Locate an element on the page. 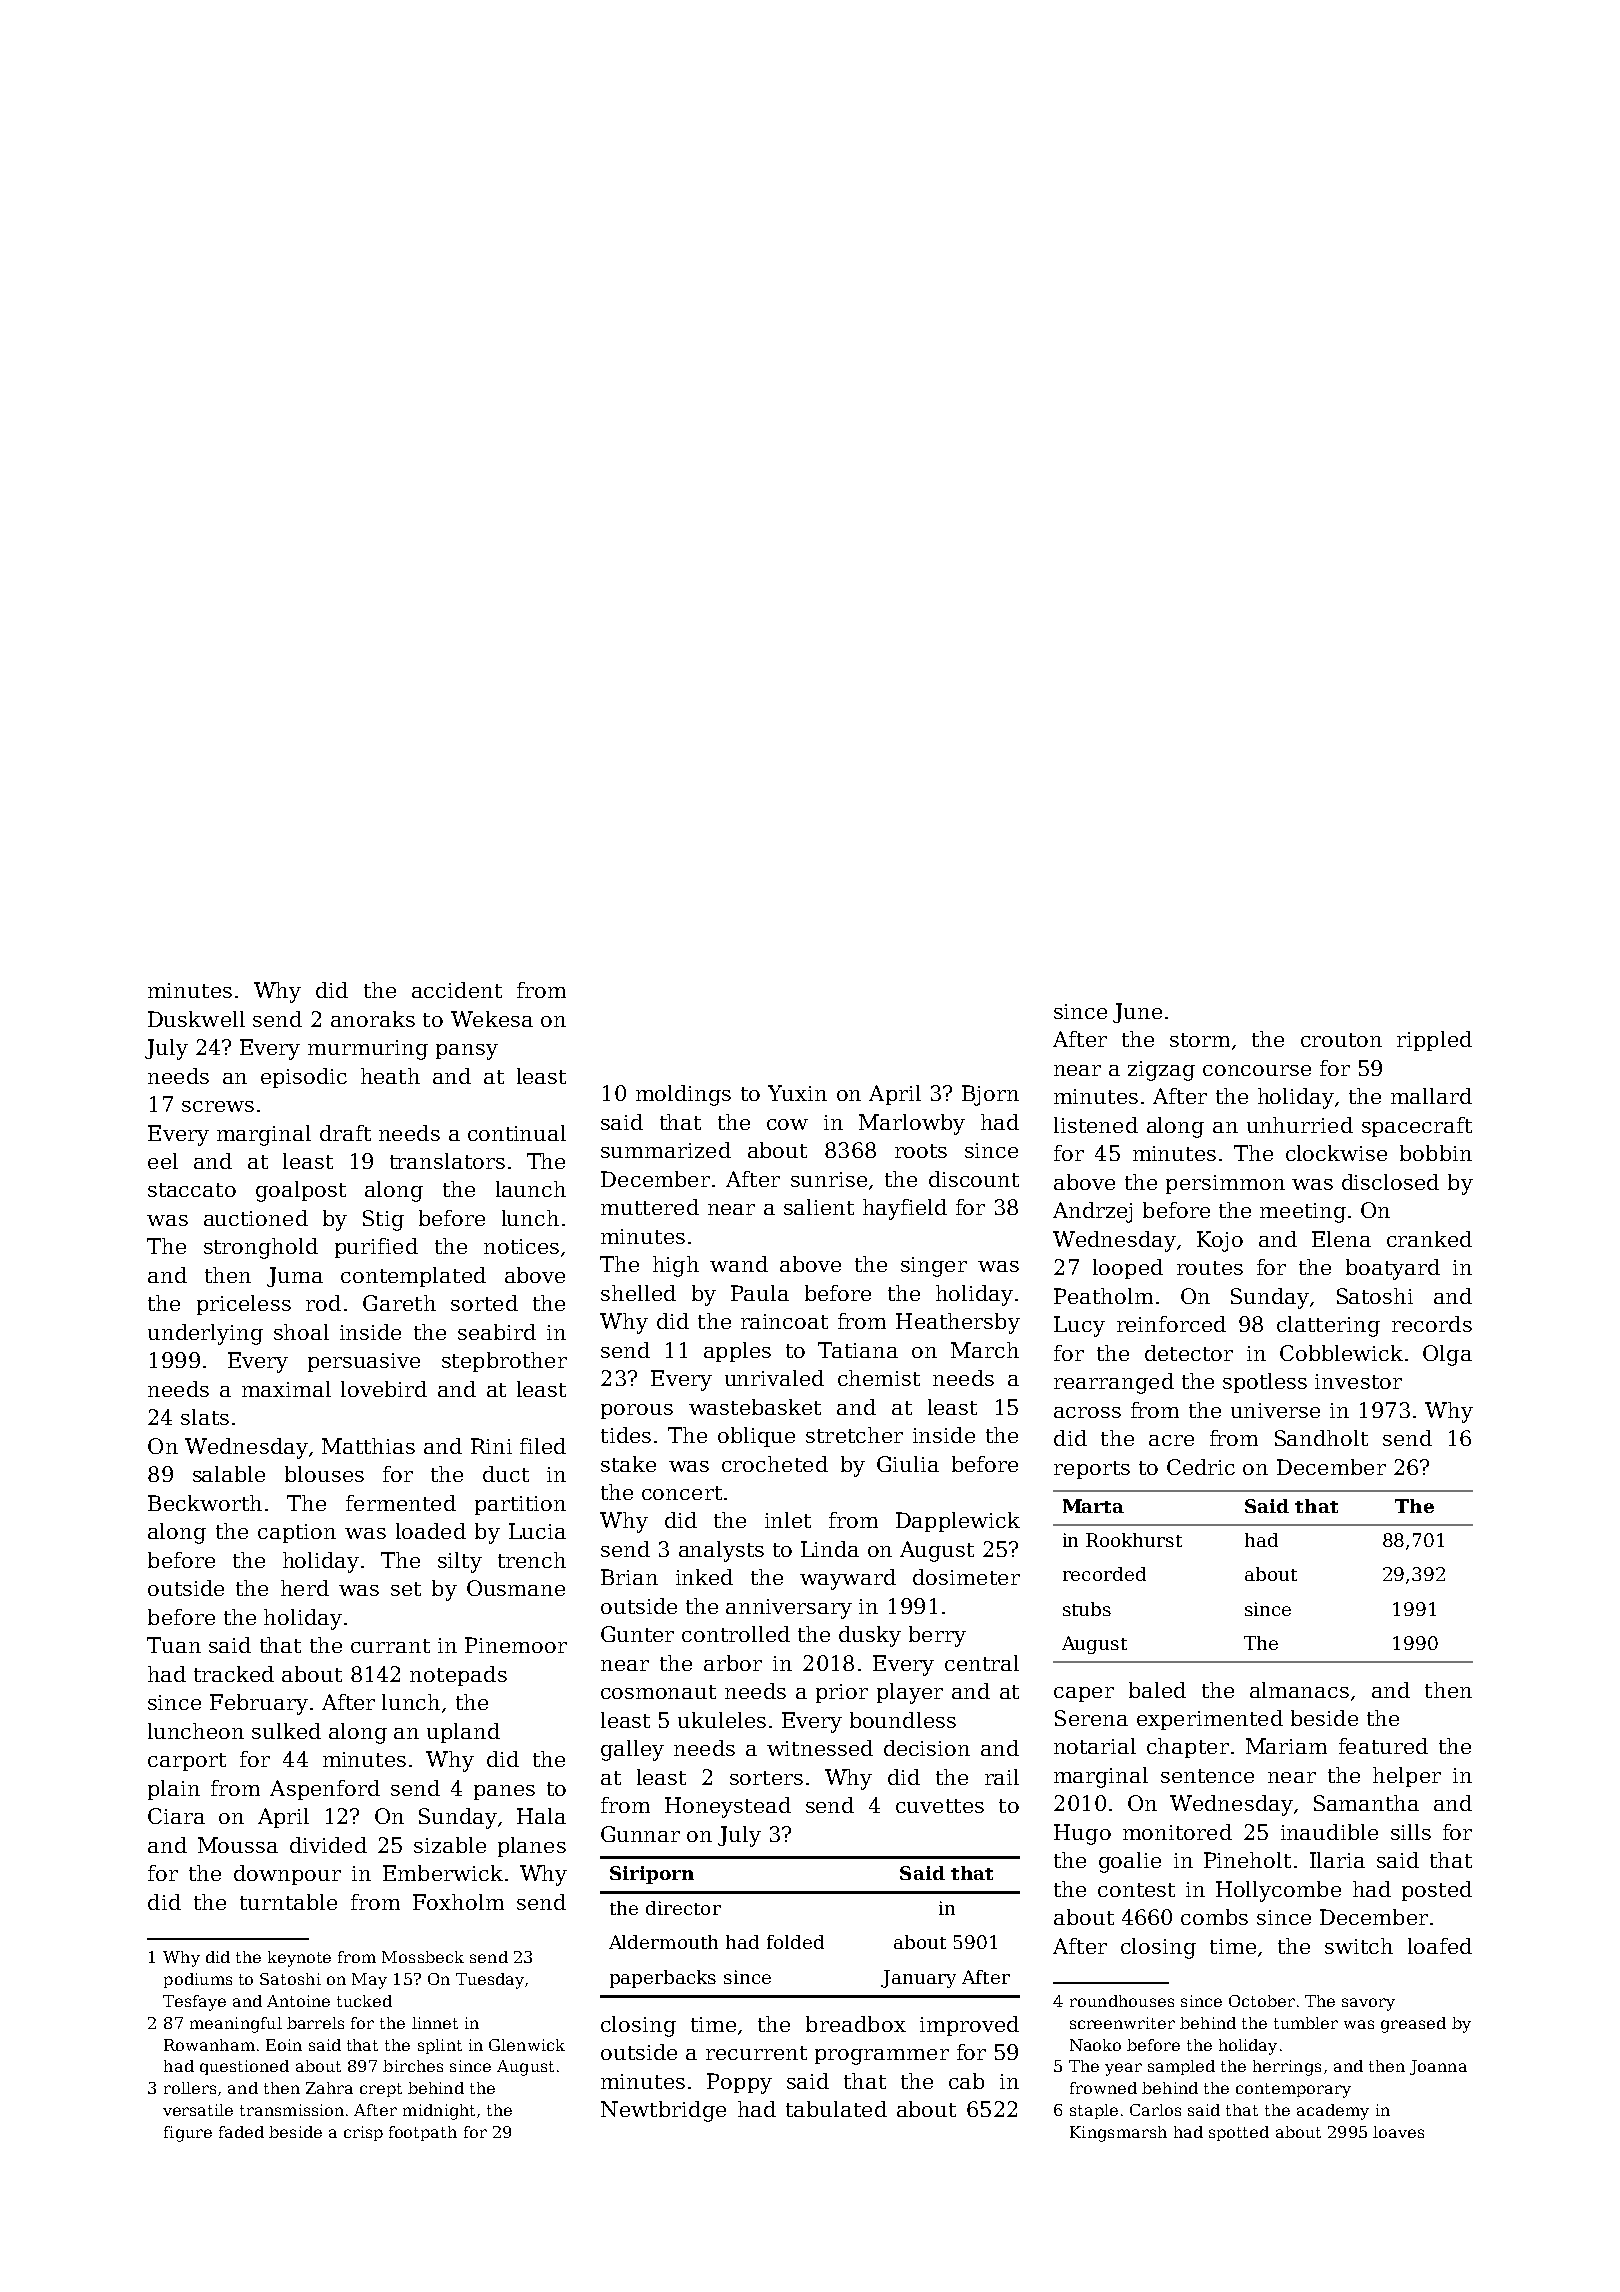 The height and width of the image is (2292, 1620). rippled is located at coordinates (1434, 1041).
